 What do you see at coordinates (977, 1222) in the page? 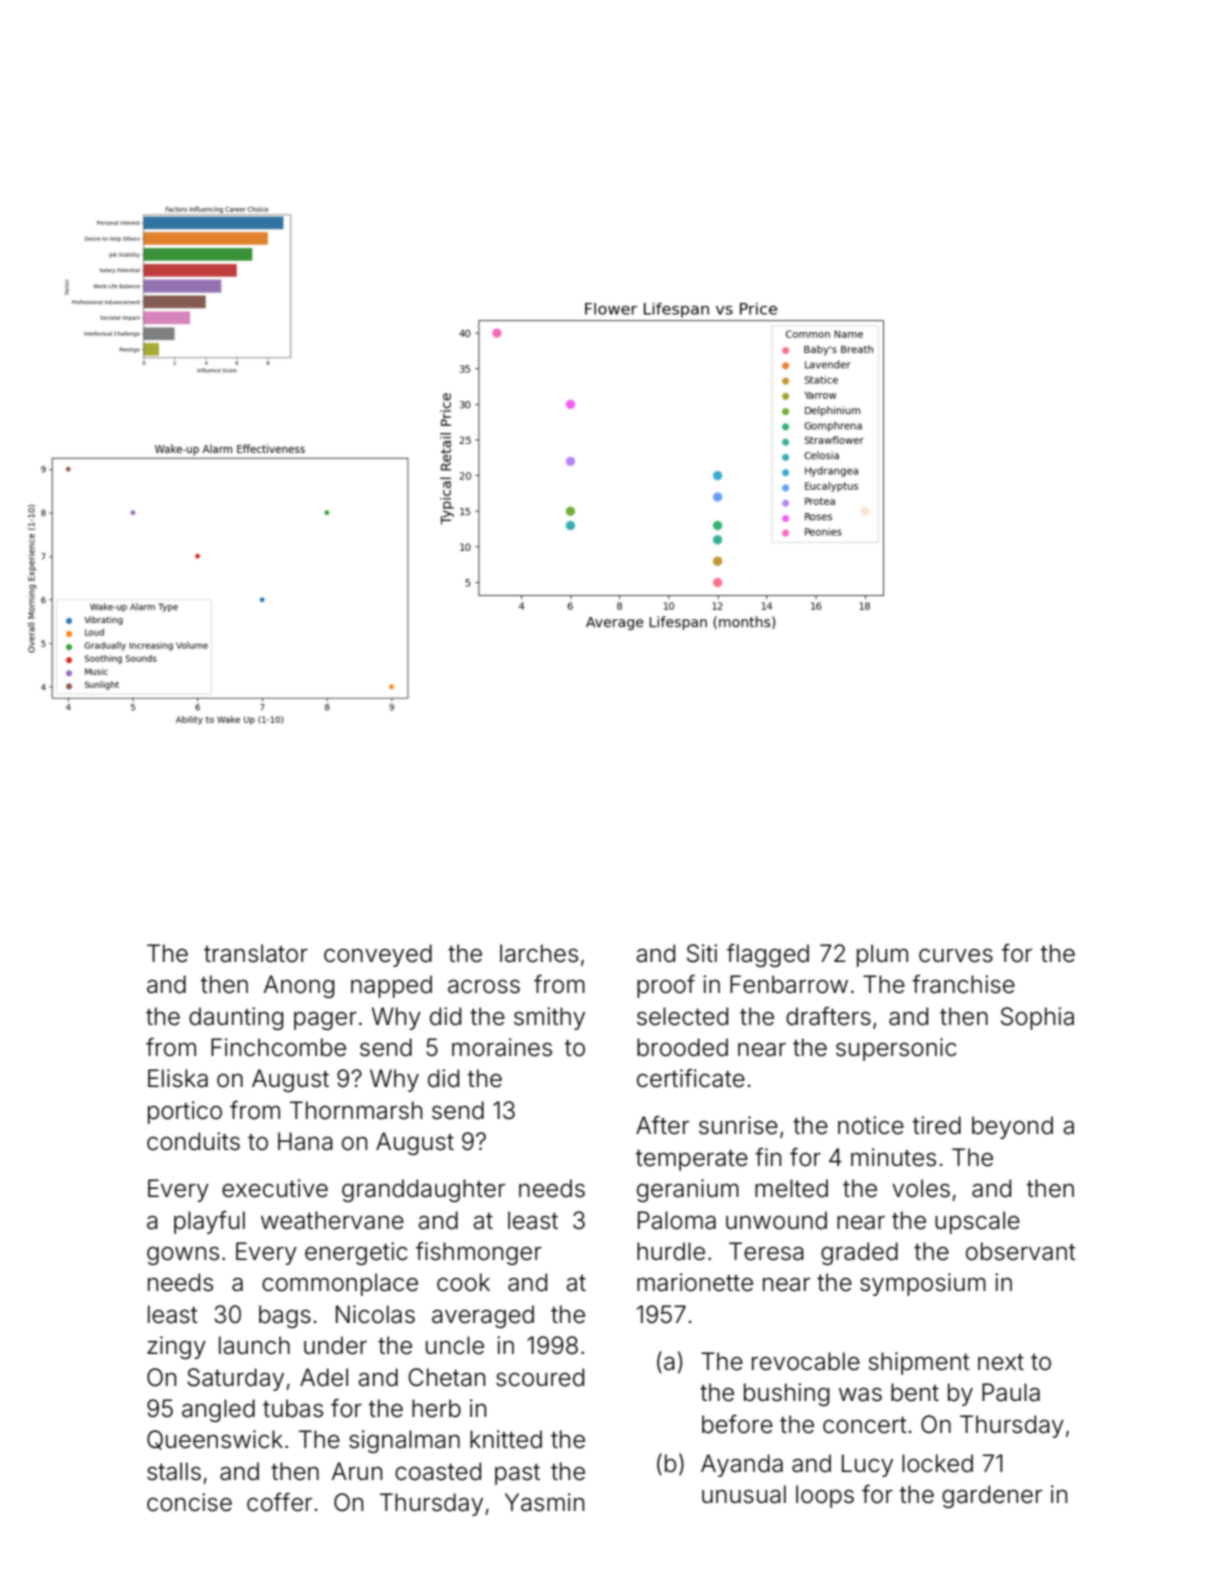
I see `upscale` at bounding box center [977, 1222].
